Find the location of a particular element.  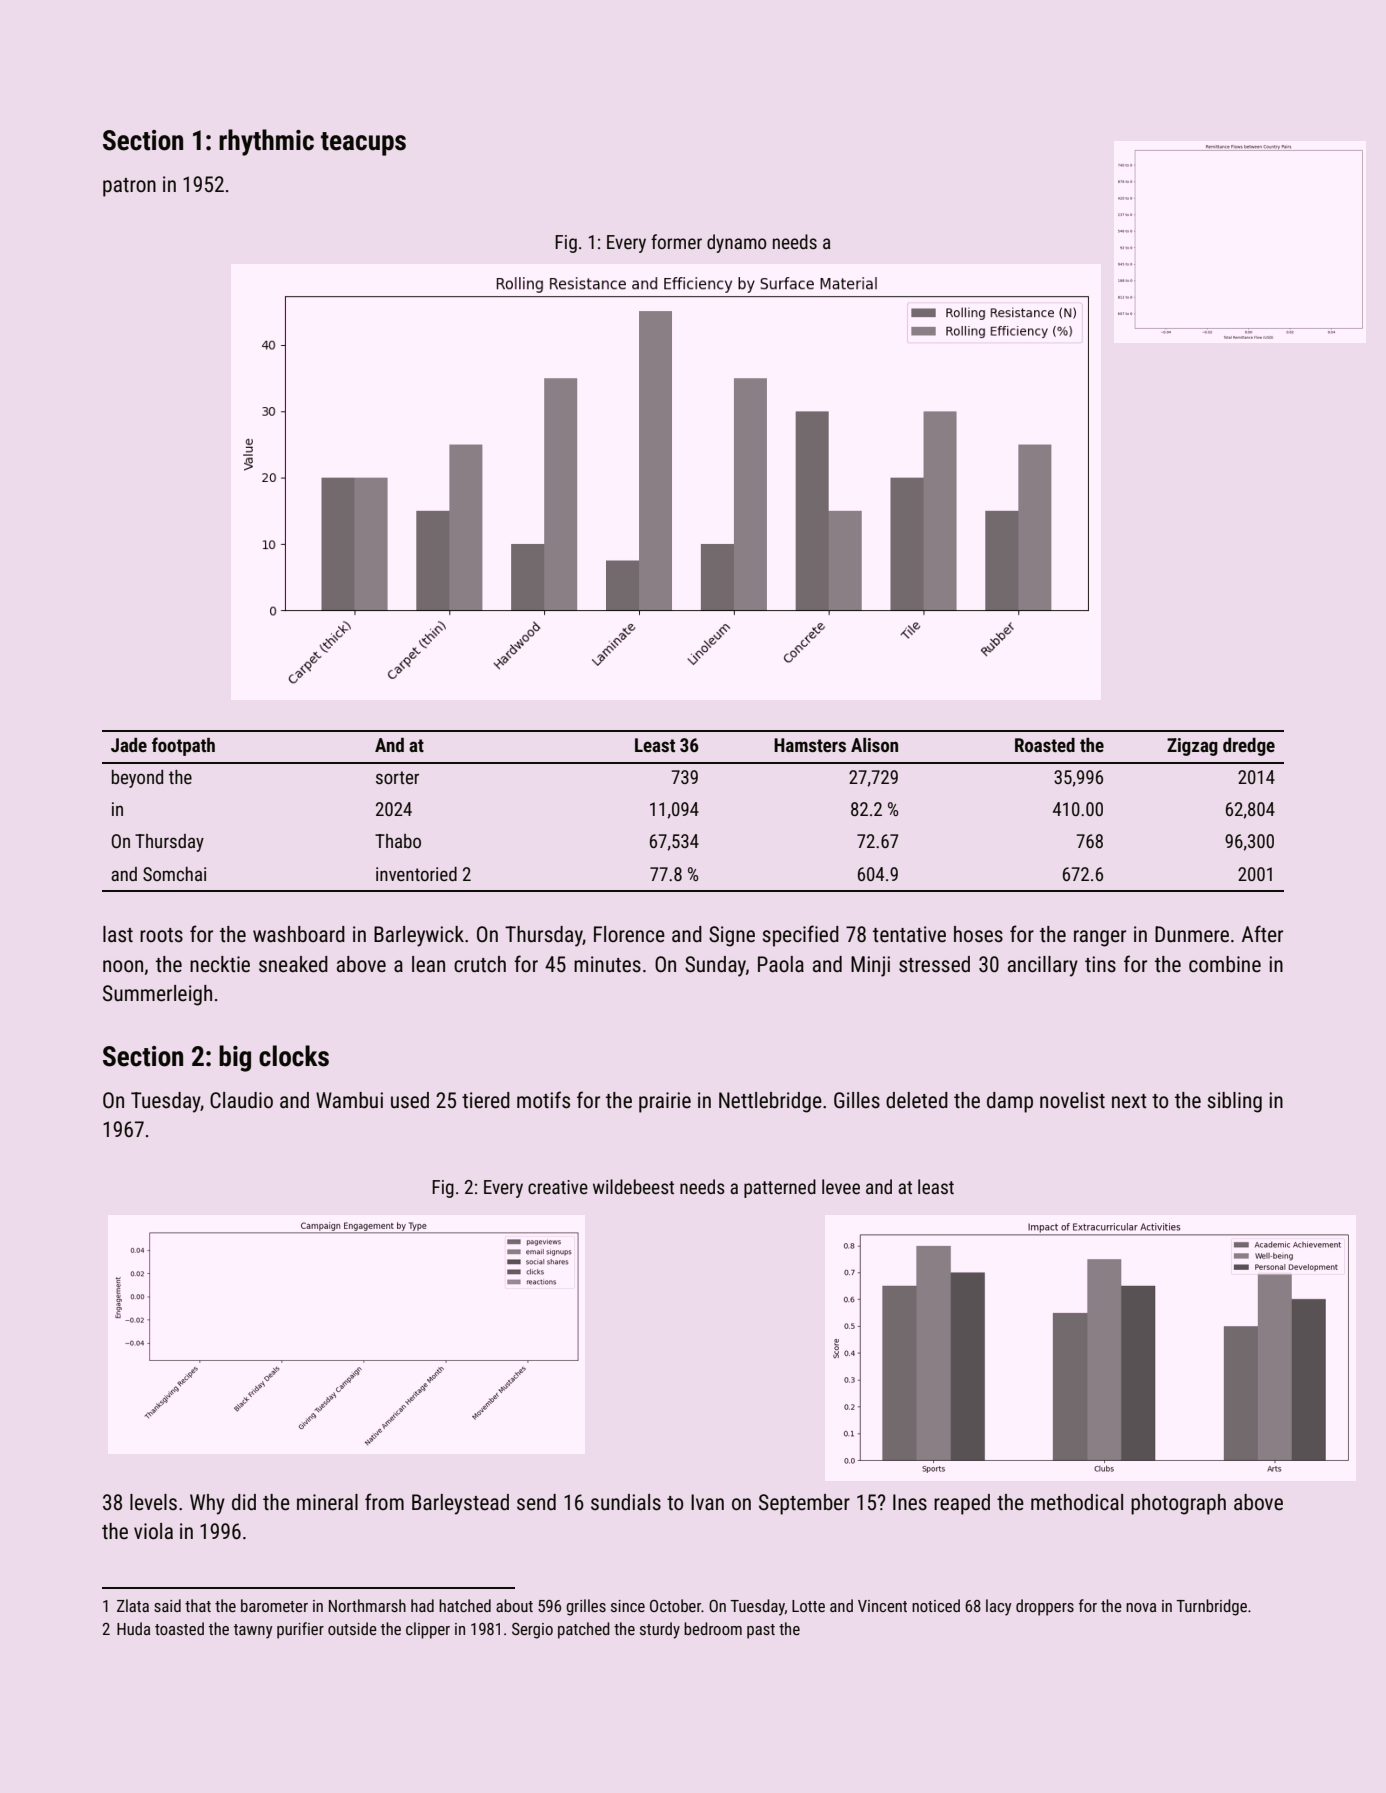

reaped is located at coordinates (962, 1504).
